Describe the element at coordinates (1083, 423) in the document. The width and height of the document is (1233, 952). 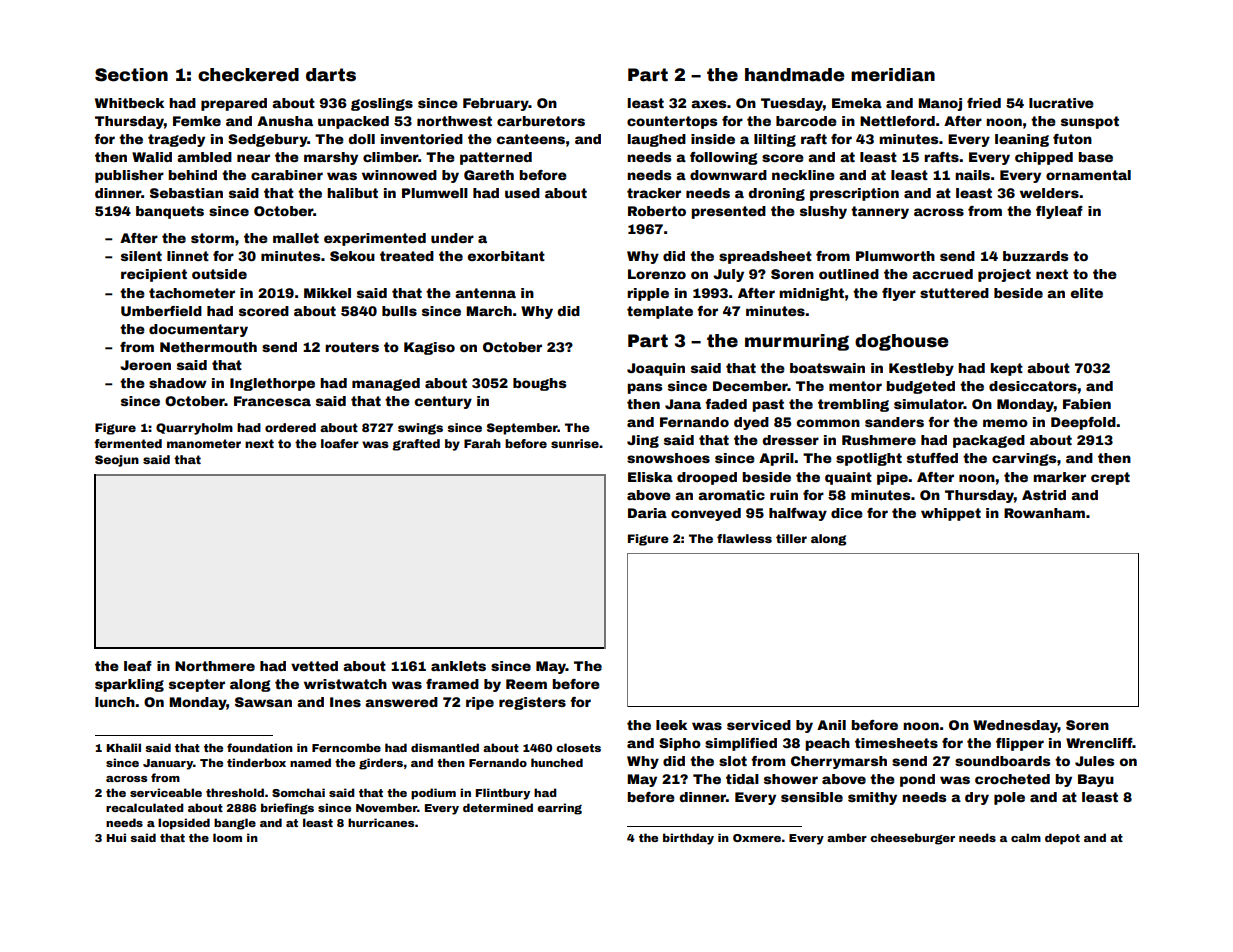
I see `Deepfold` at that location.
